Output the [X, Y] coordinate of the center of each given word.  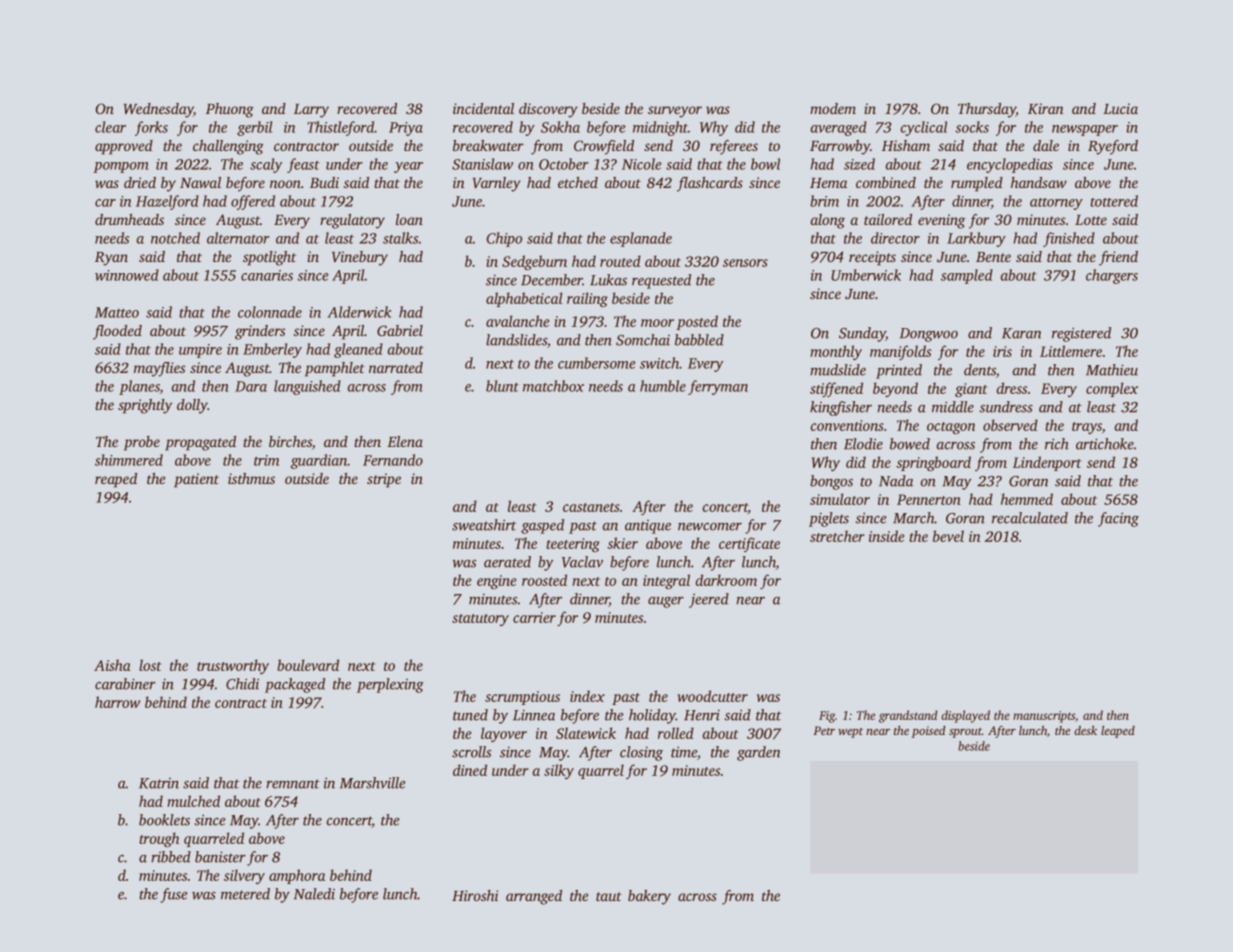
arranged [534, 897]
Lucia [1120, 108]
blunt [502, 386]
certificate [749, 544]
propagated [200, 443]
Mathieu [1112, 370]
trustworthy [233, 666]
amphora [297, 876]
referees [734, 147]
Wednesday [158, 110]
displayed [965, 716]
